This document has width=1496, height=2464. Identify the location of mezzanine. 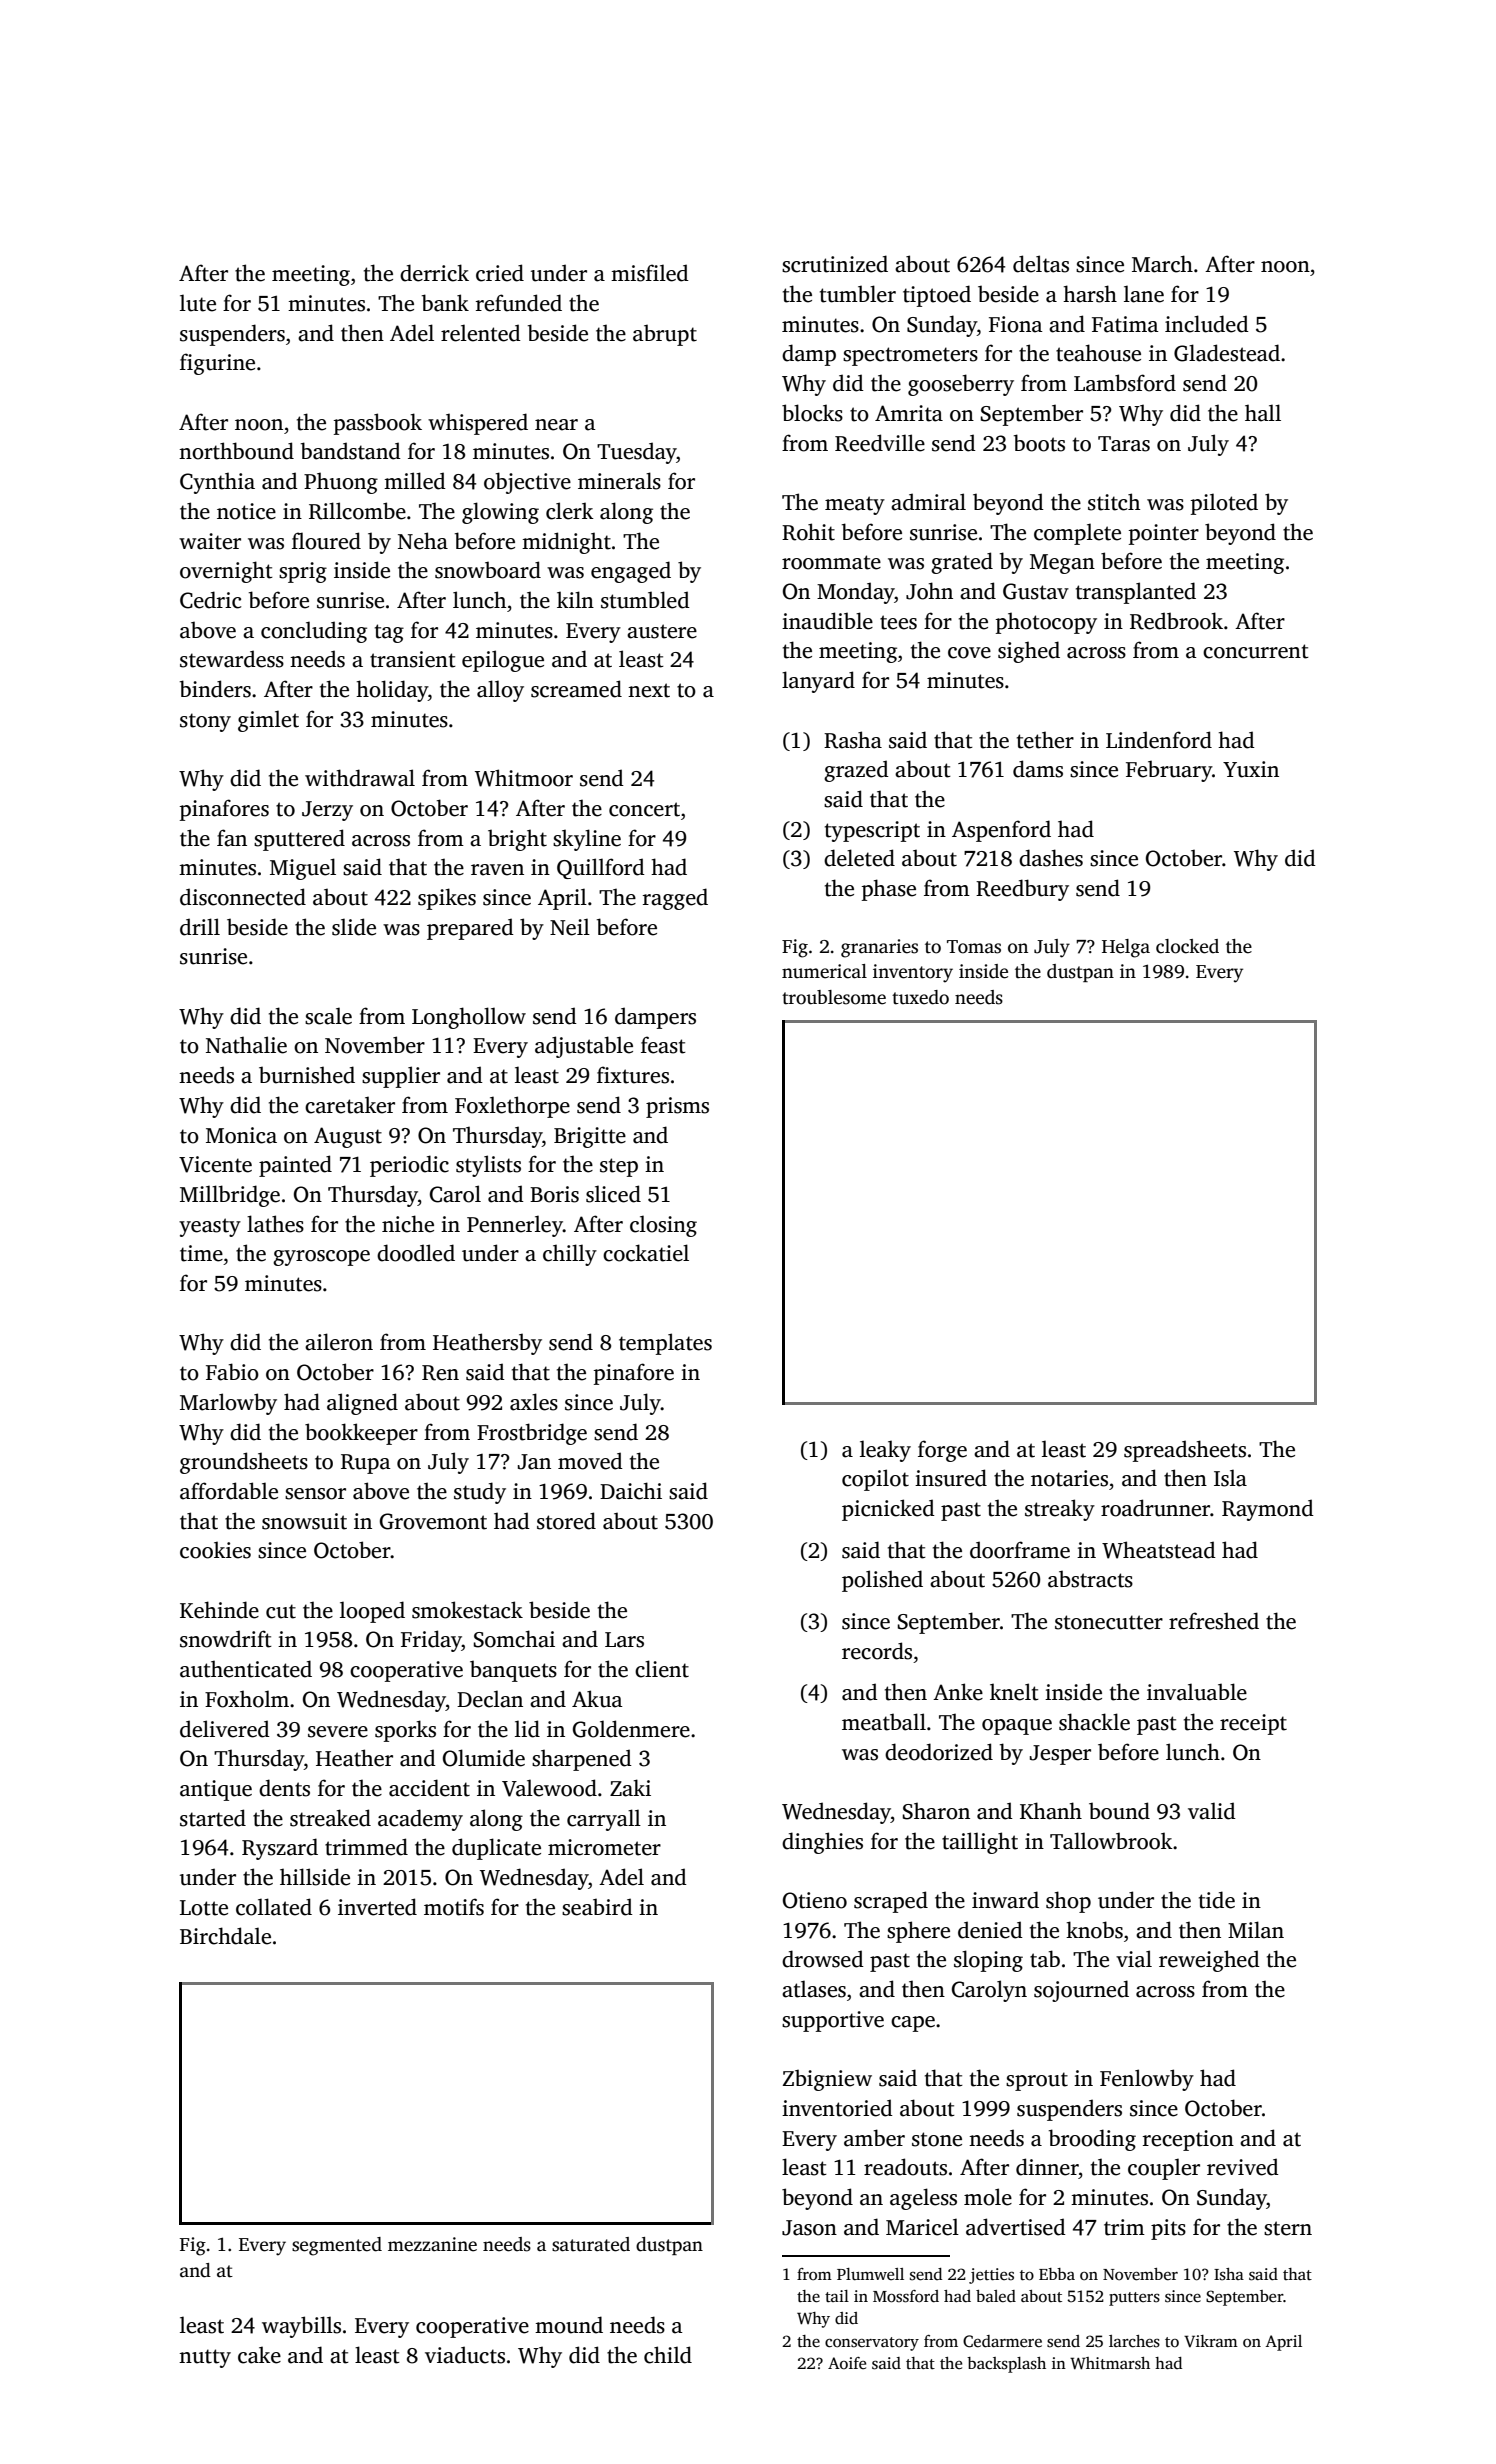
(432, 2244).
